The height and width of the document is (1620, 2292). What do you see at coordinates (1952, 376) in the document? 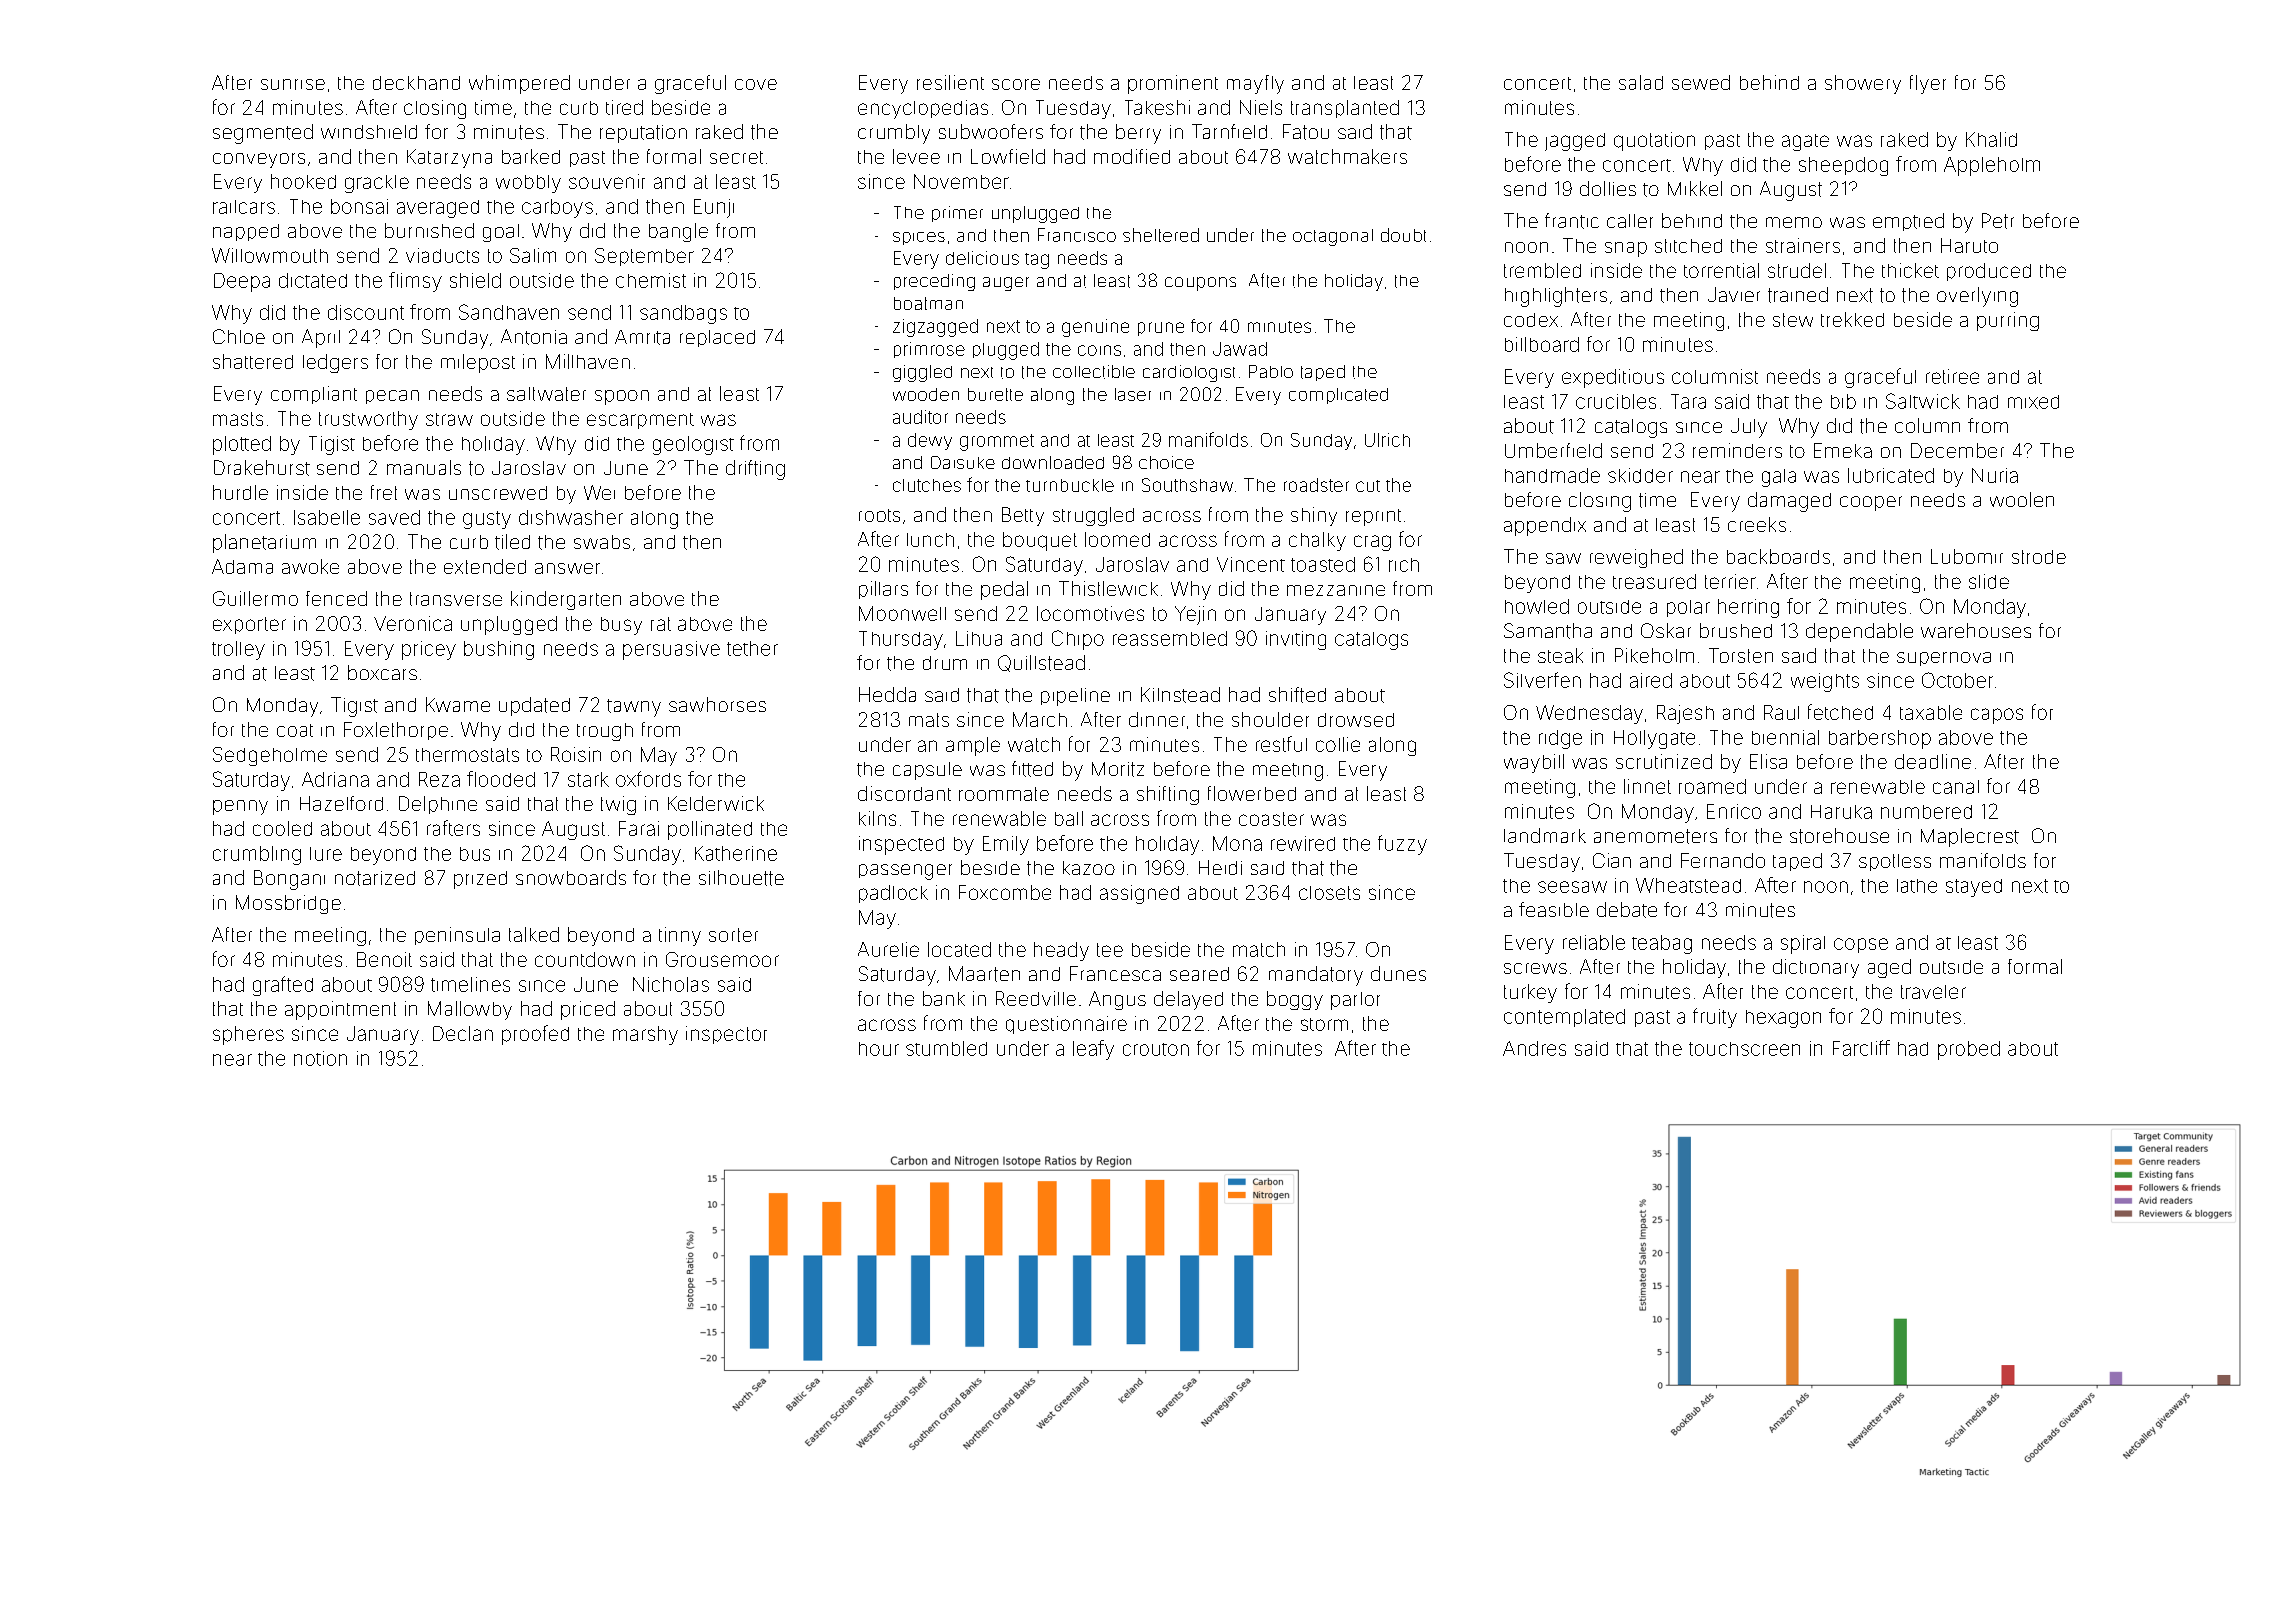
I see `retiree` at bounding box center [1952, 376].
